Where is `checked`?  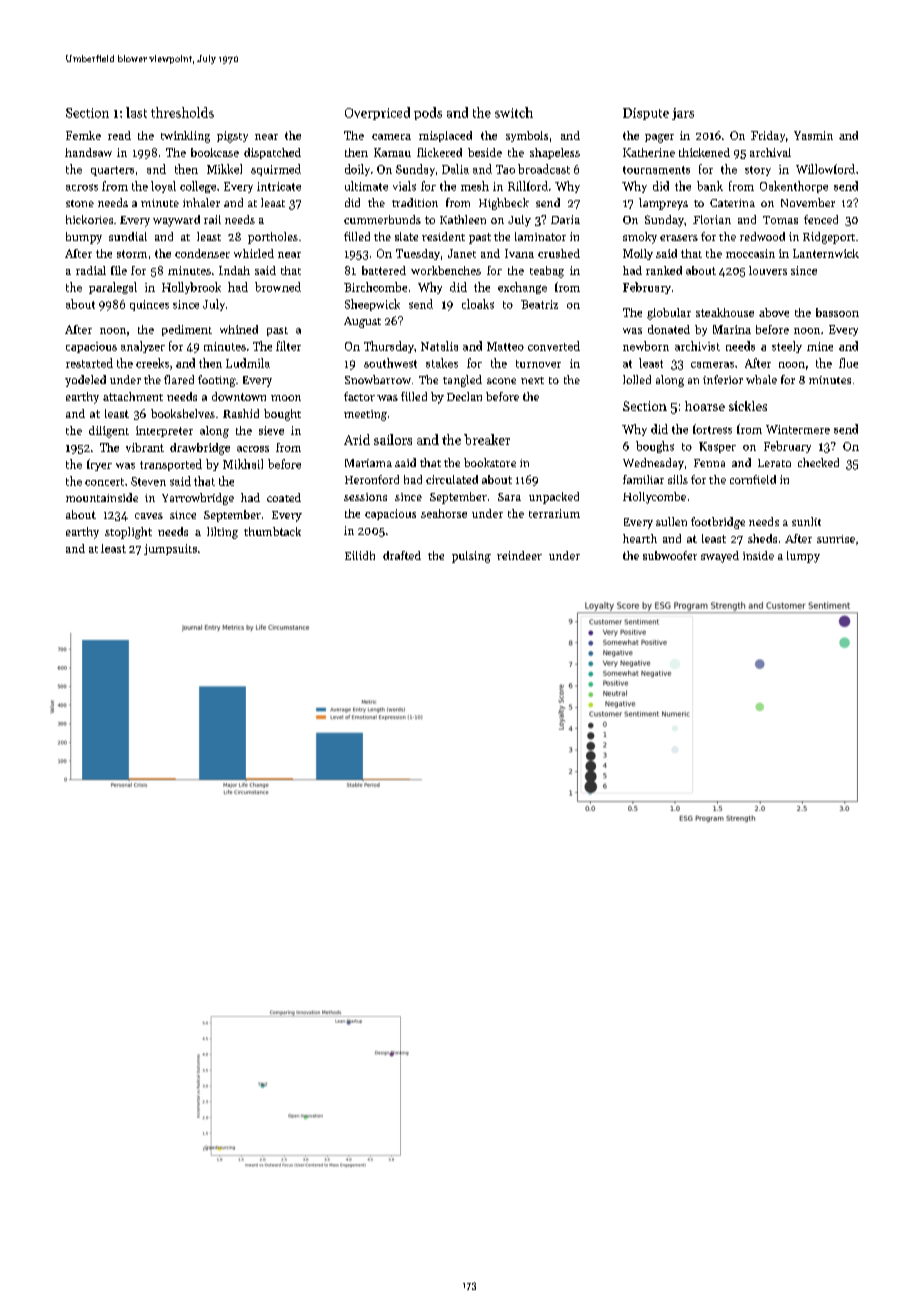 checked is located at coordinates (818, 462).
